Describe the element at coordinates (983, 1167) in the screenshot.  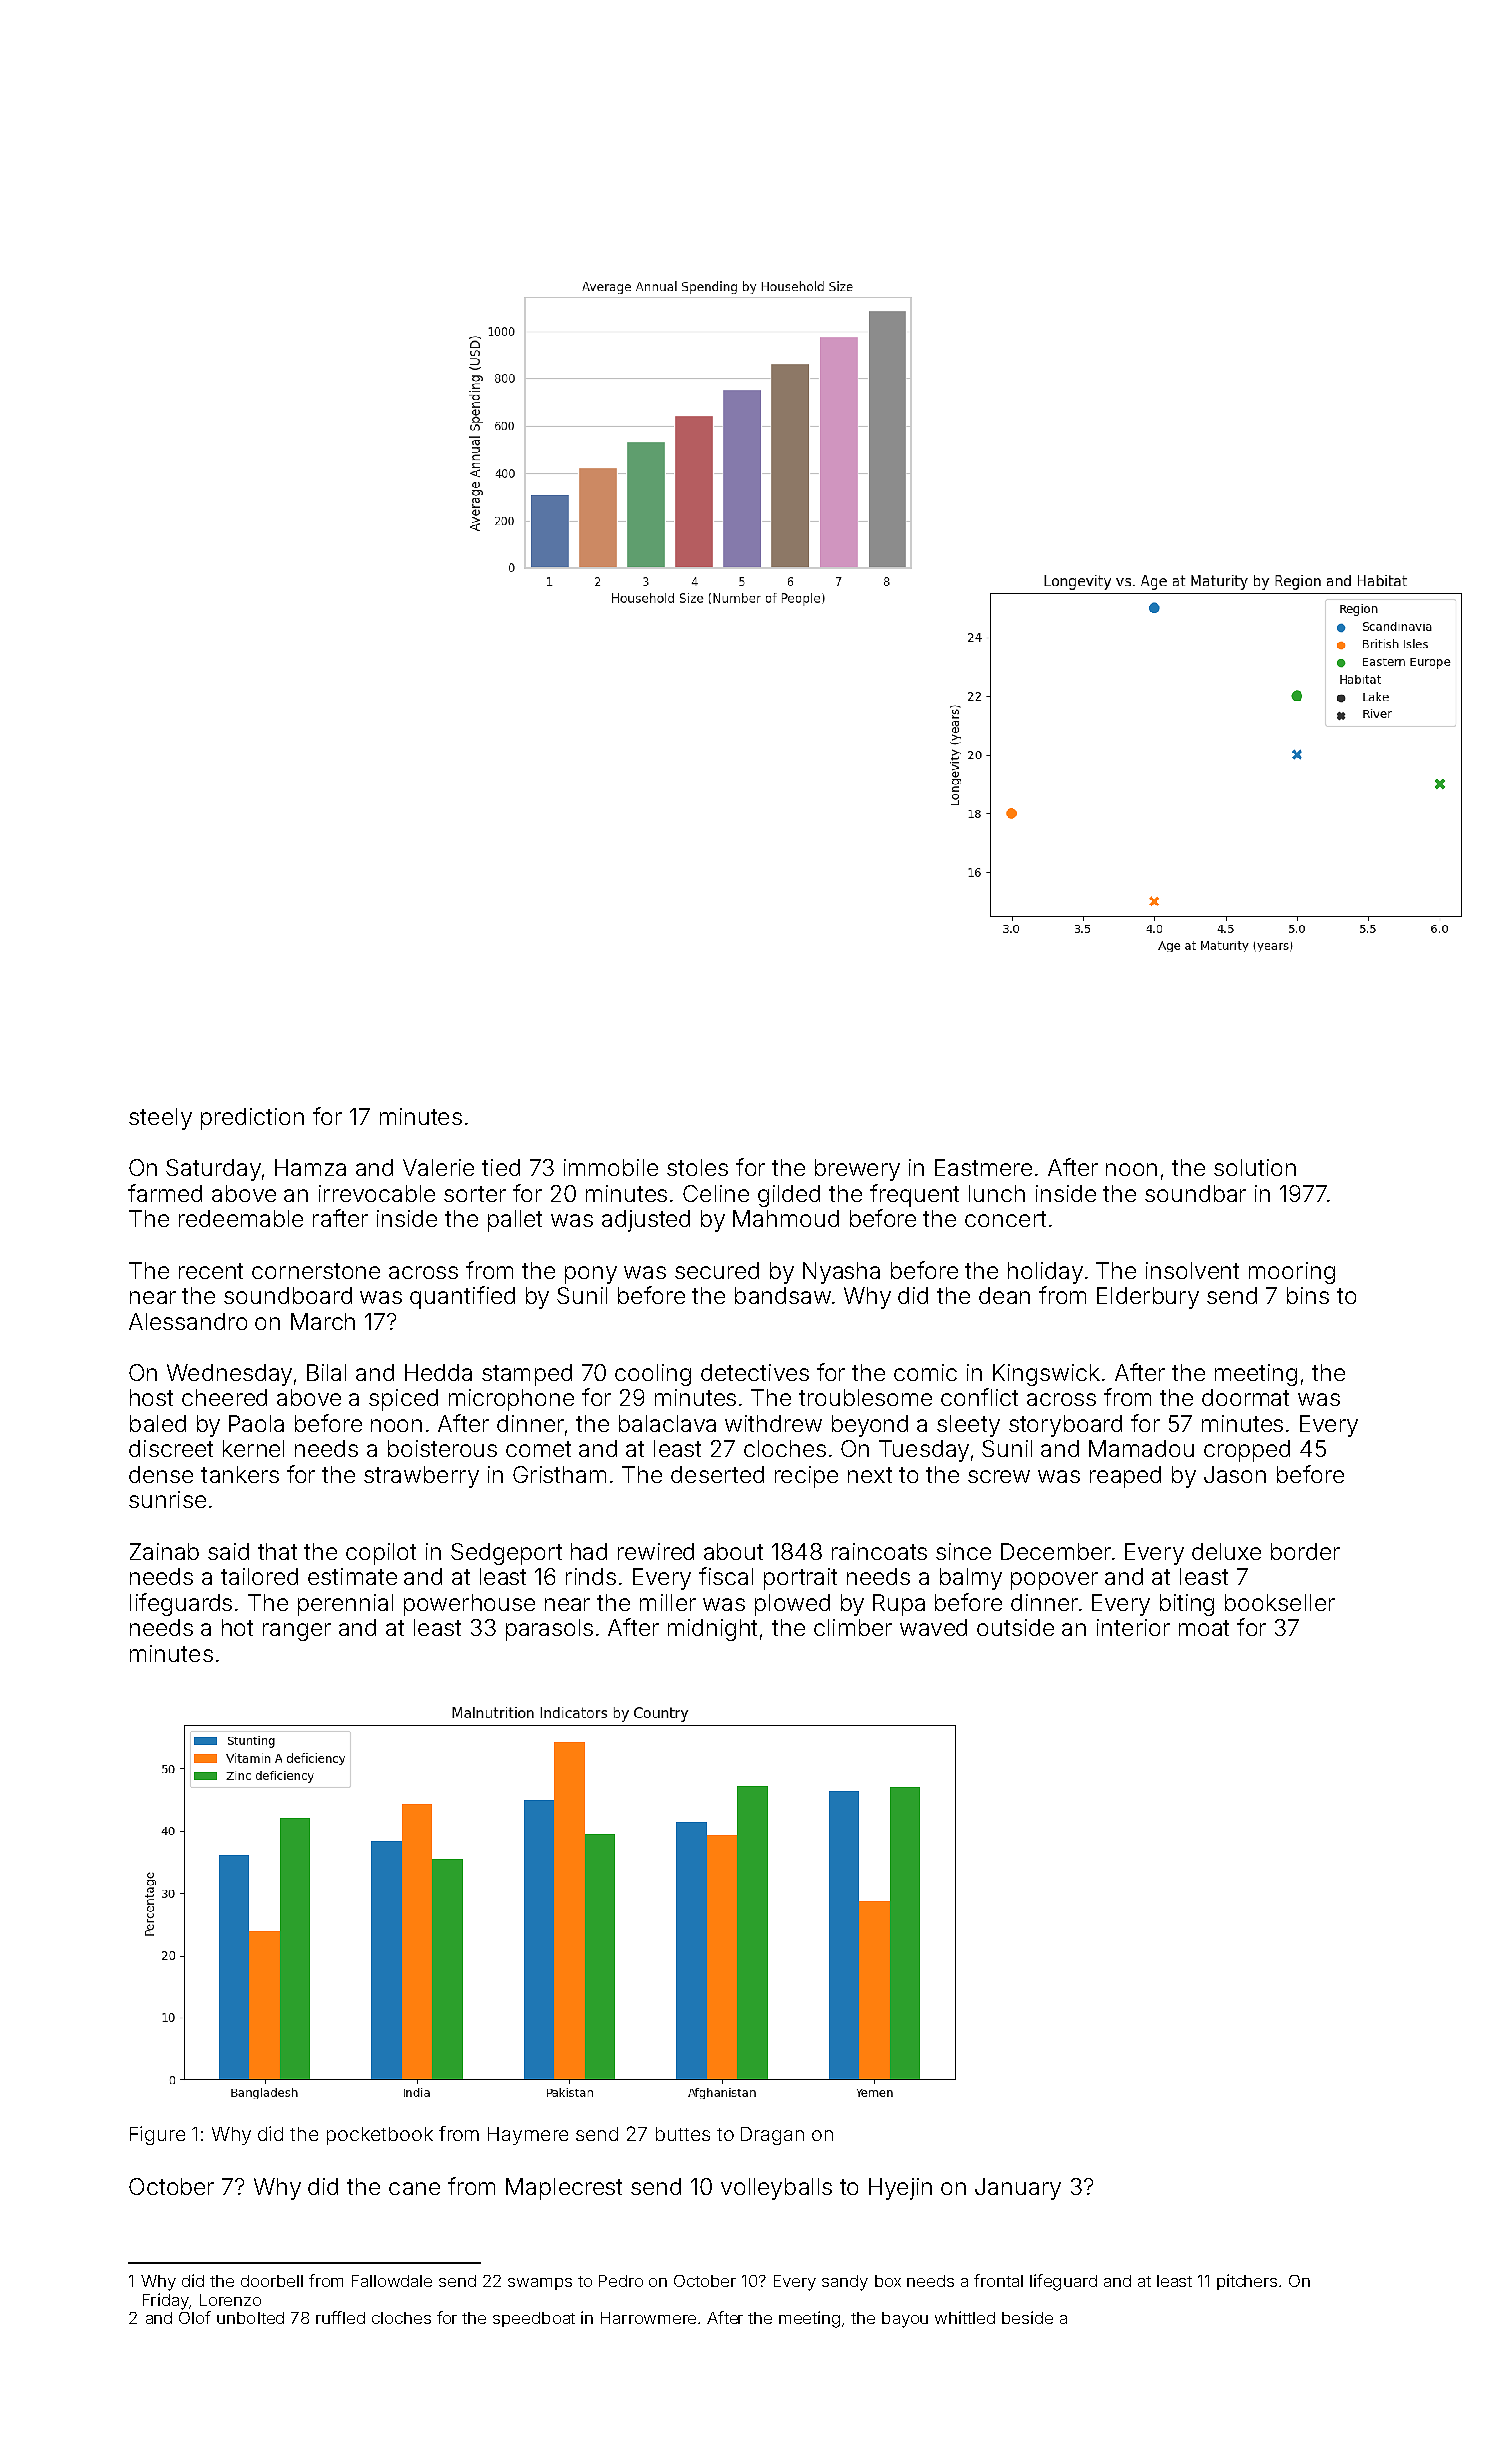
I see `Eastmere` at that location.
